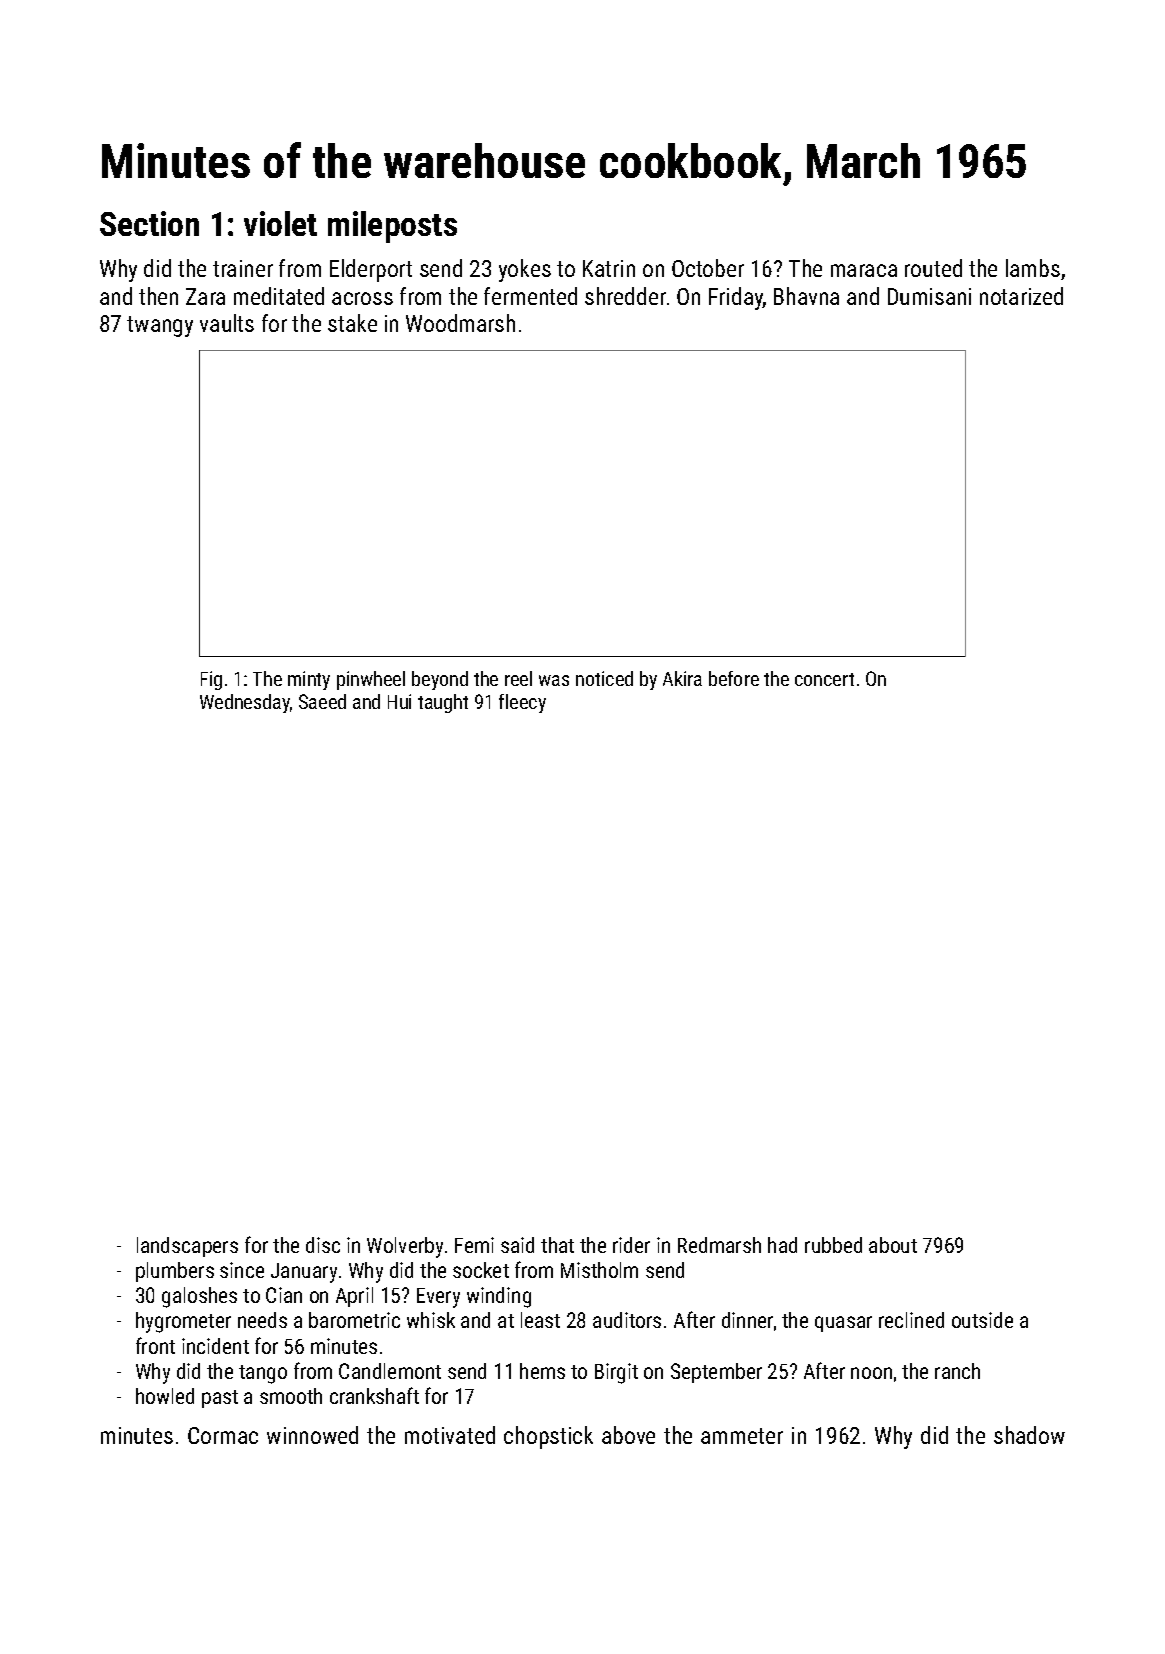  Describe the element at coordinates (245, 703) in the image. I see `Wednesday` at that location.
